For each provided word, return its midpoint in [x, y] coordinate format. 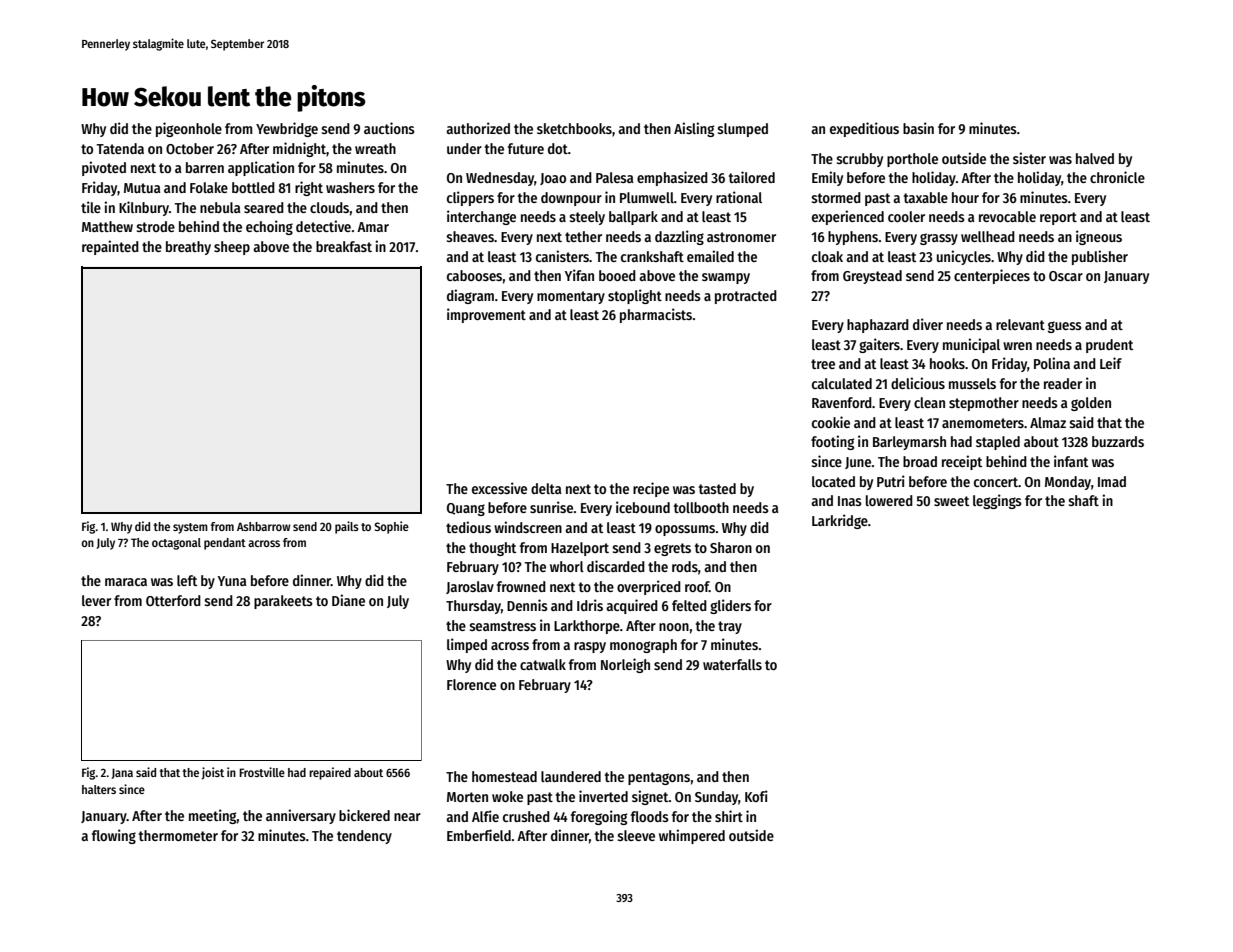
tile [91, 207]
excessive [499, 488]
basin [918, 128]
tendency [364, 837]
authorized [478, 128]
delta [546, 488]
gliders [730, 606]
